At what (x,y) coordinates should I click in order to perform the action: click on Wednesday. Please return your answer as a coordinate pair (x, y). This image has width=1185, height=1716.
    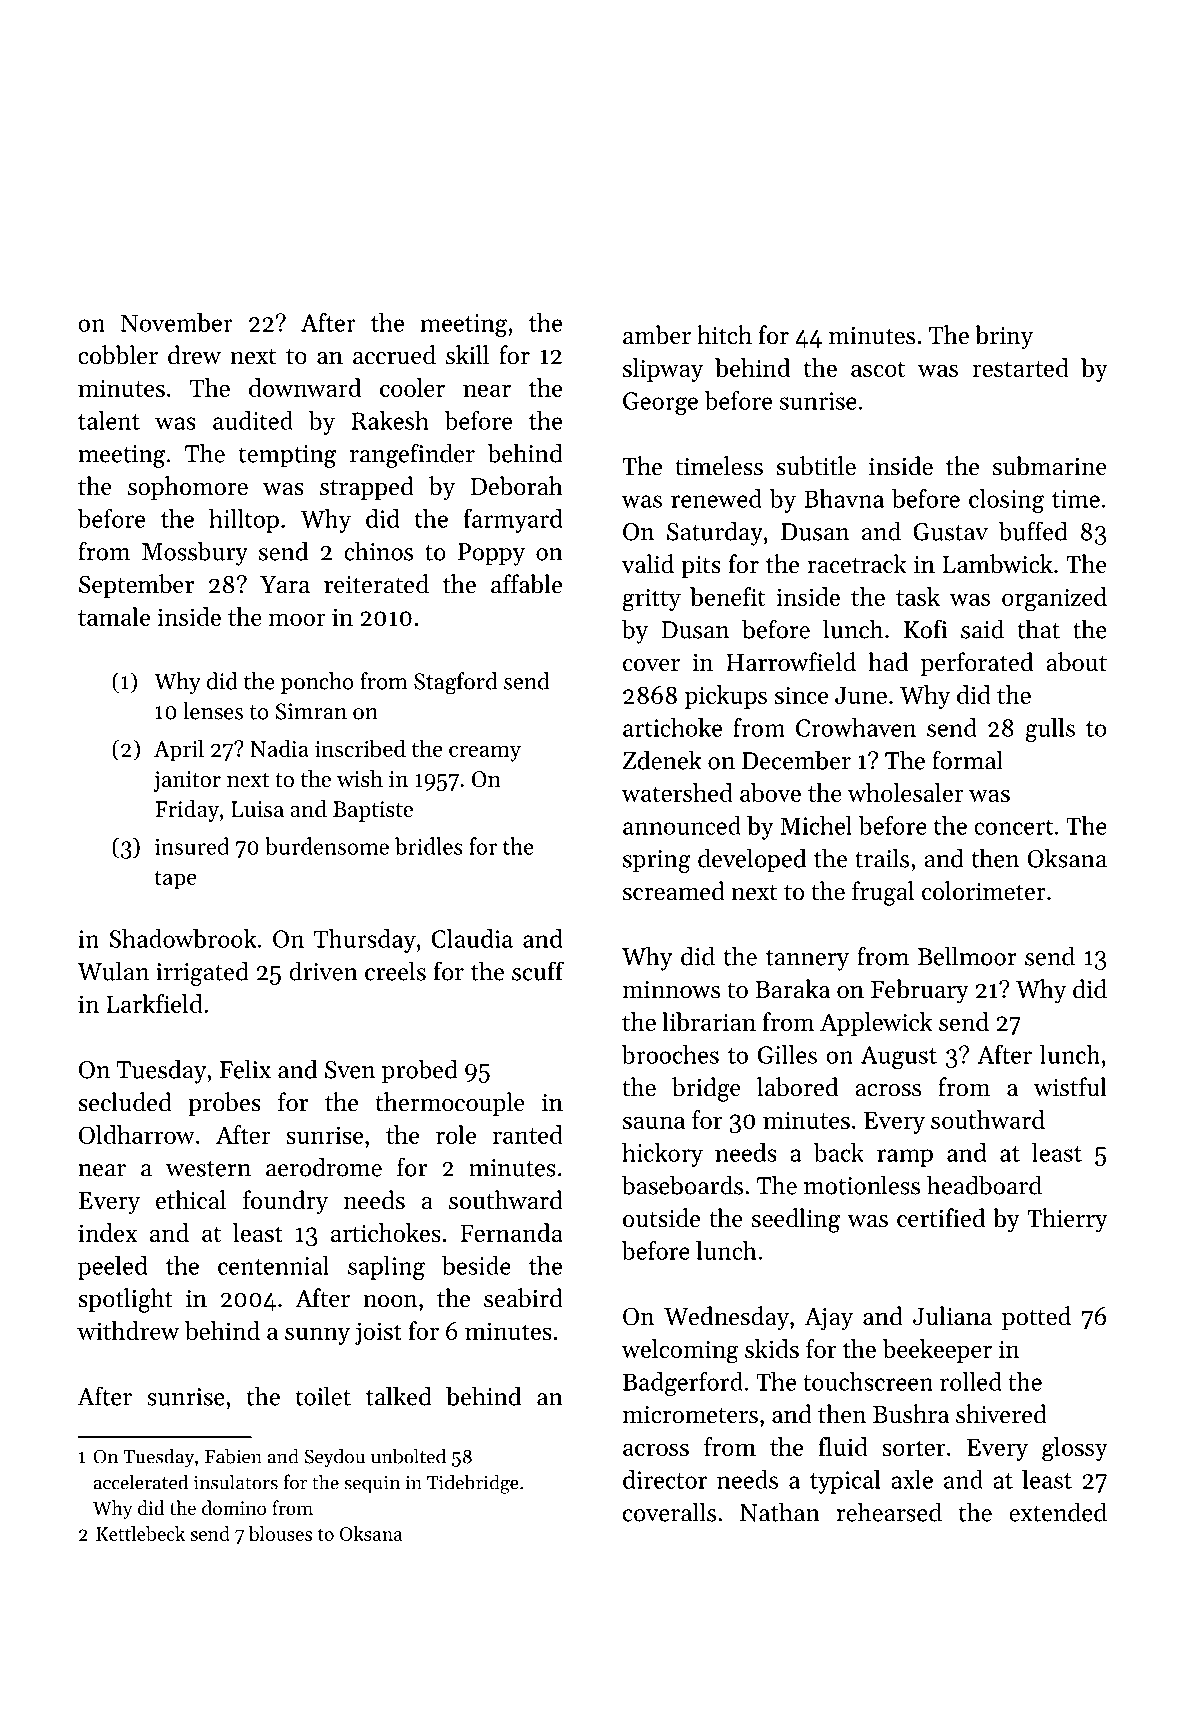
    Looking at the image, I should click on (726, 1318).
